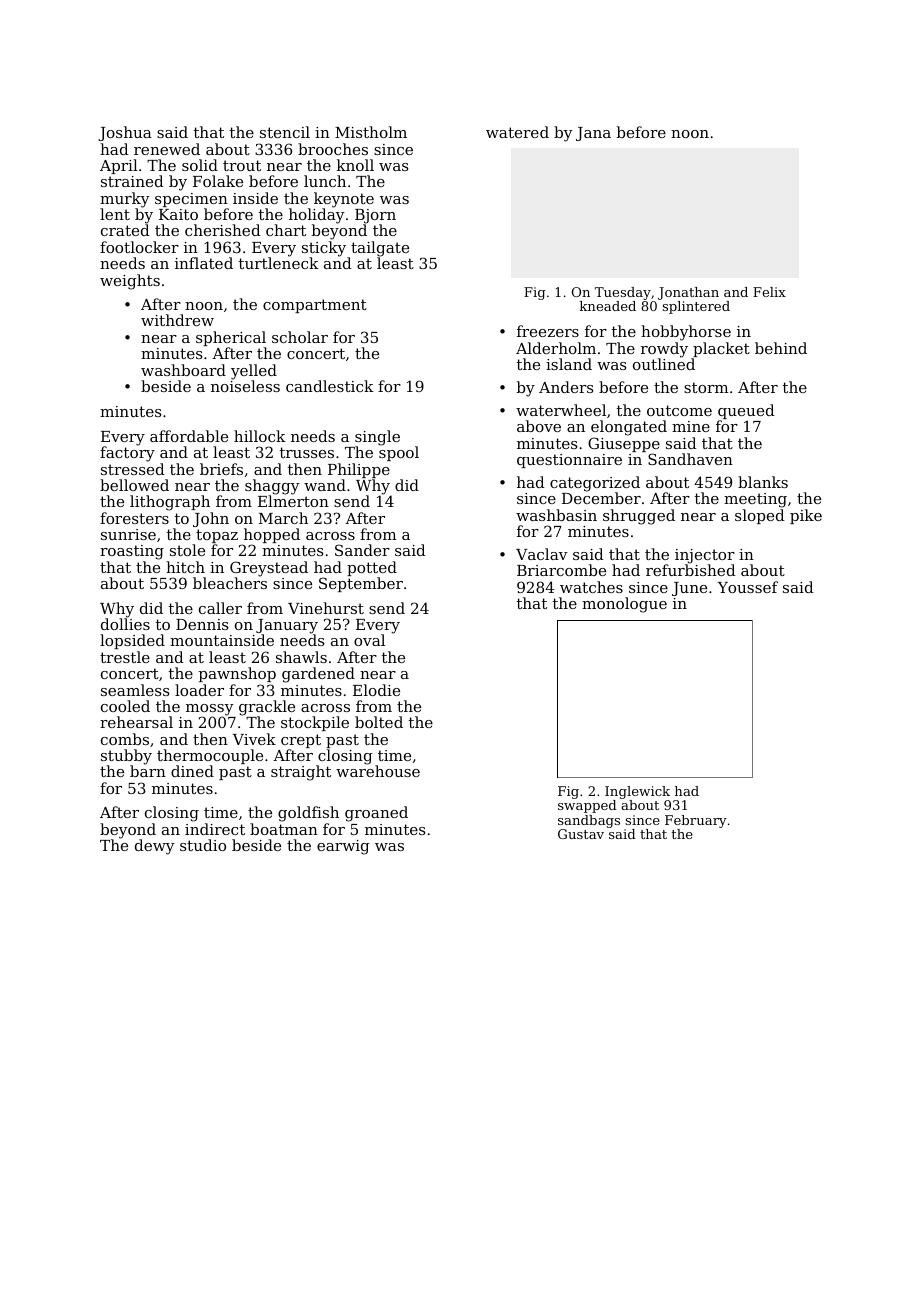 This image has width=924, height=1314. I want to click on studio, so click(203, 845).
